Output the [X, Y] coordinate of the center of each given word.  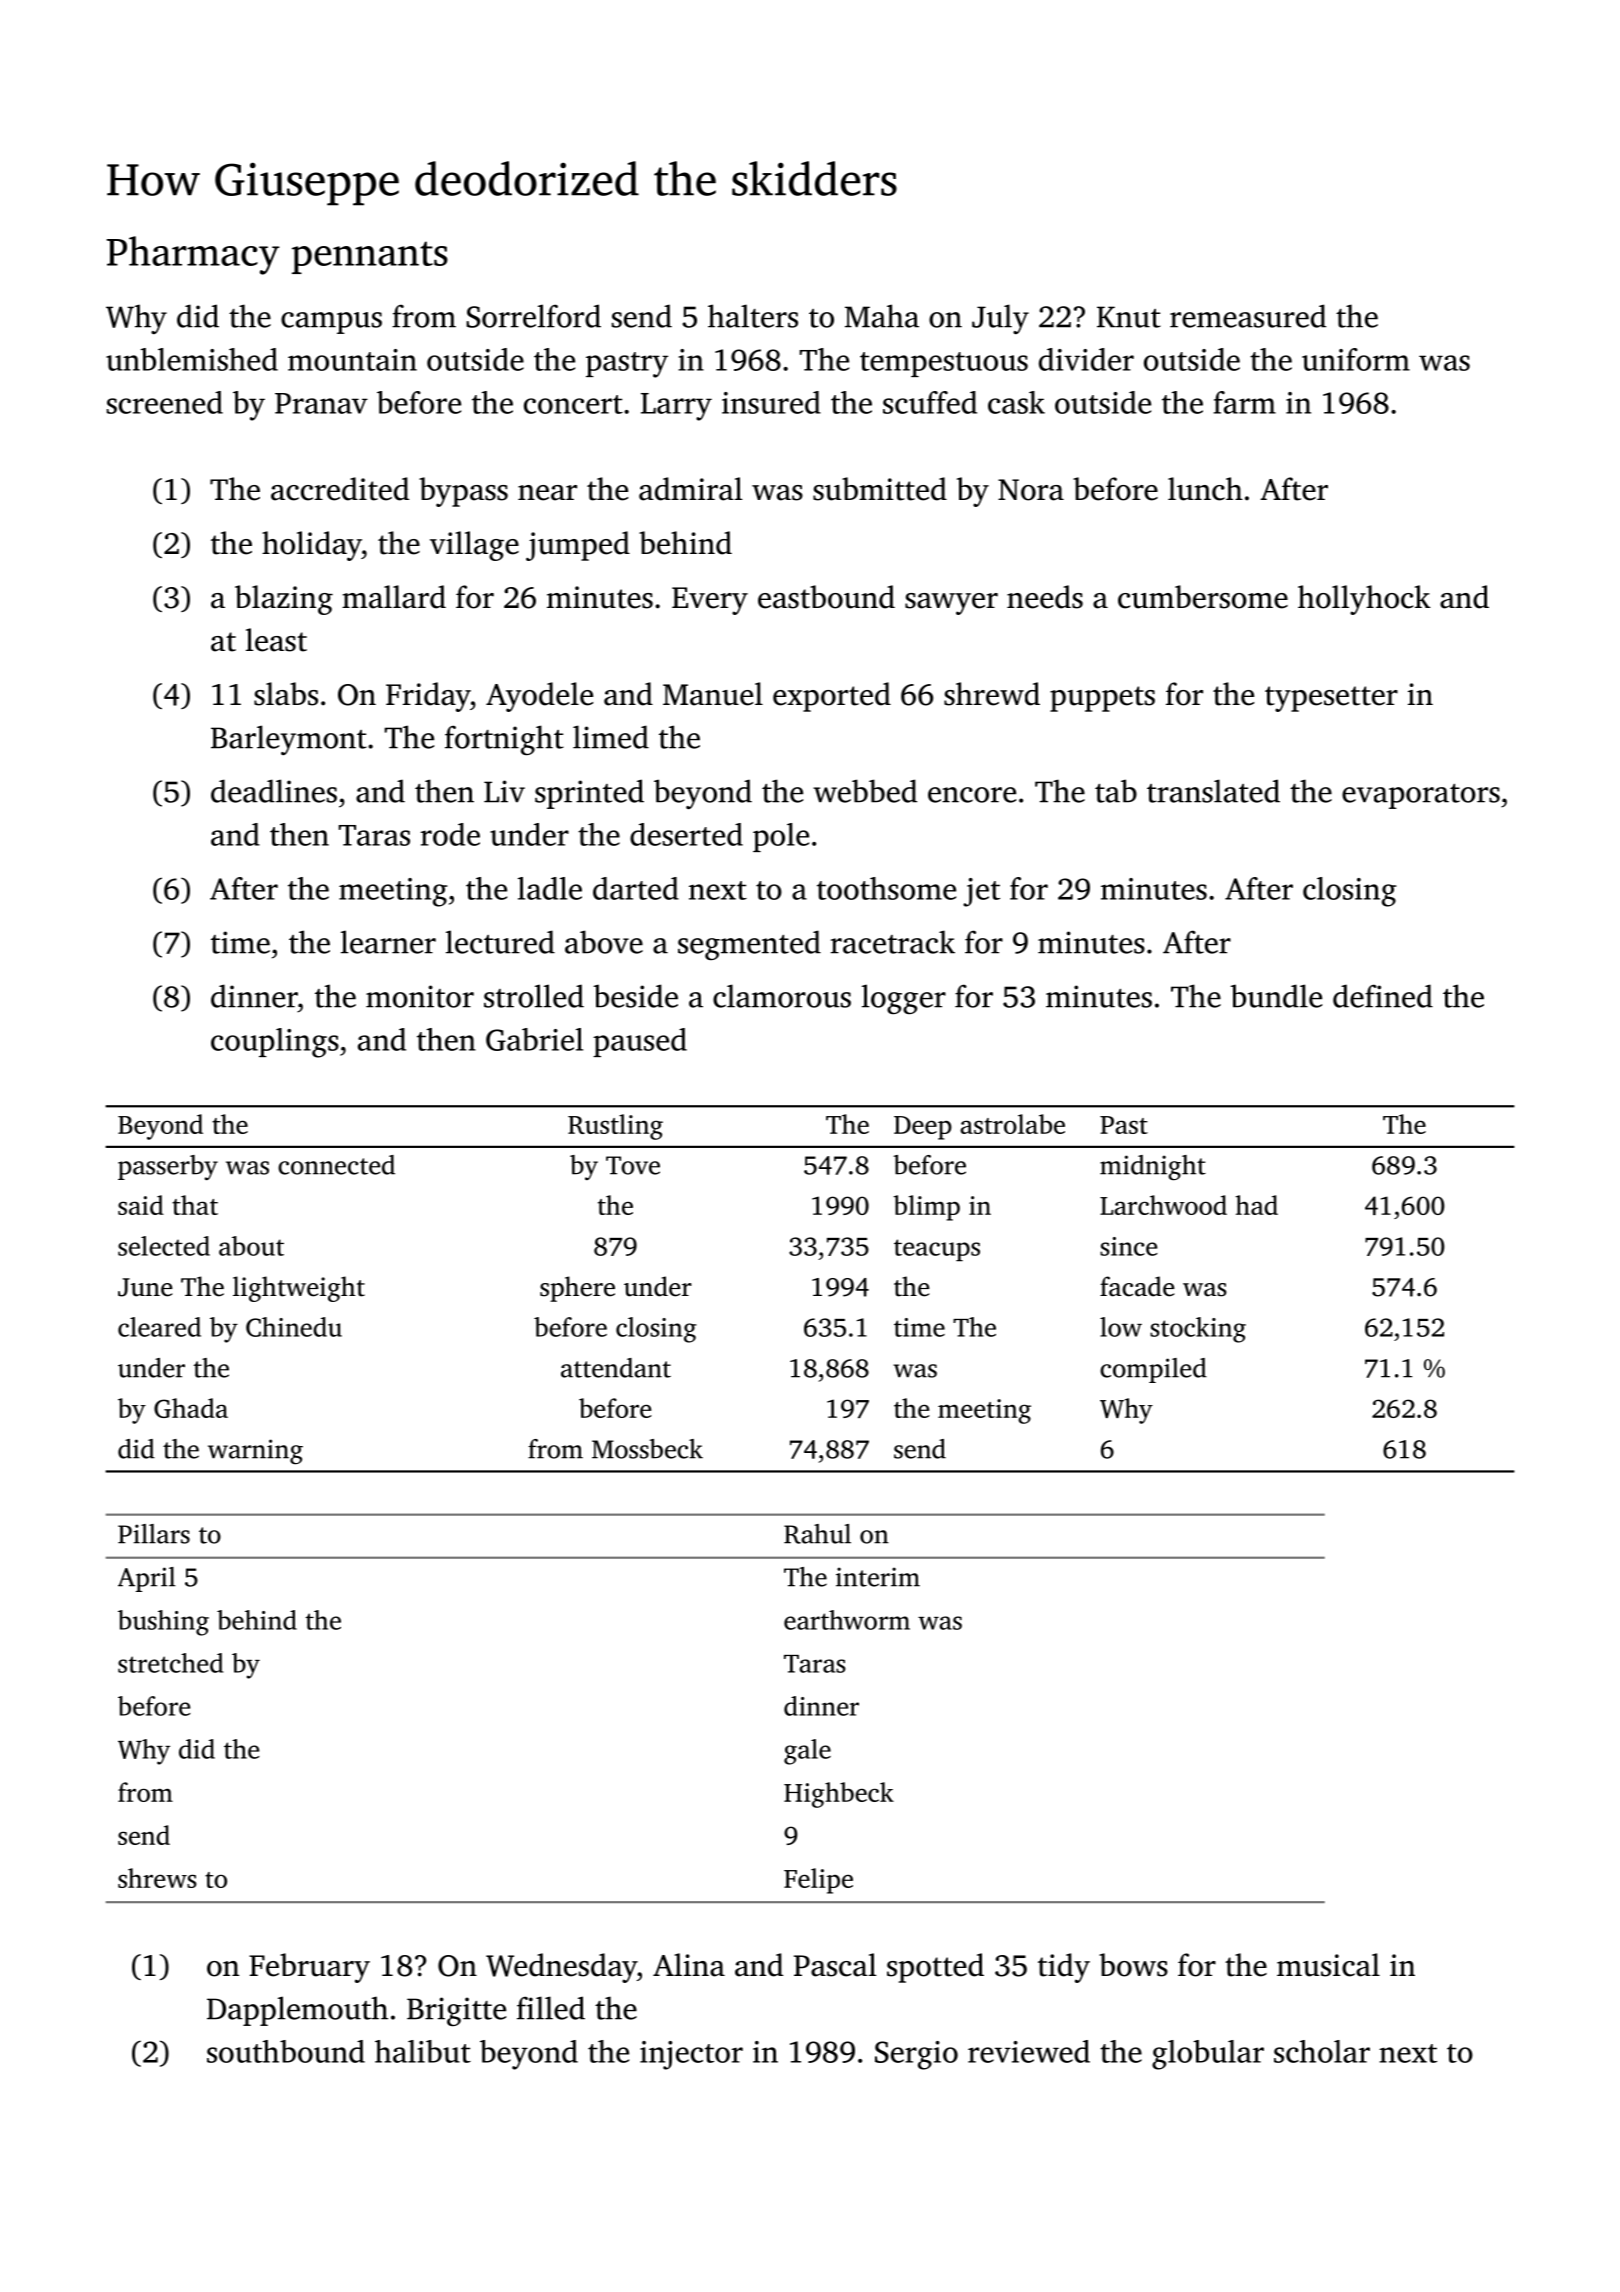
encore [972, 795]
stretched [170, 1663]
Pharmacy [193, 255]
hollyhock [1364, 600]
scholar [1322, 2051]
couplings [275, 1043]
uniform [1356, 359]
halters [753, 316]
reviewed [1029, 2051]
